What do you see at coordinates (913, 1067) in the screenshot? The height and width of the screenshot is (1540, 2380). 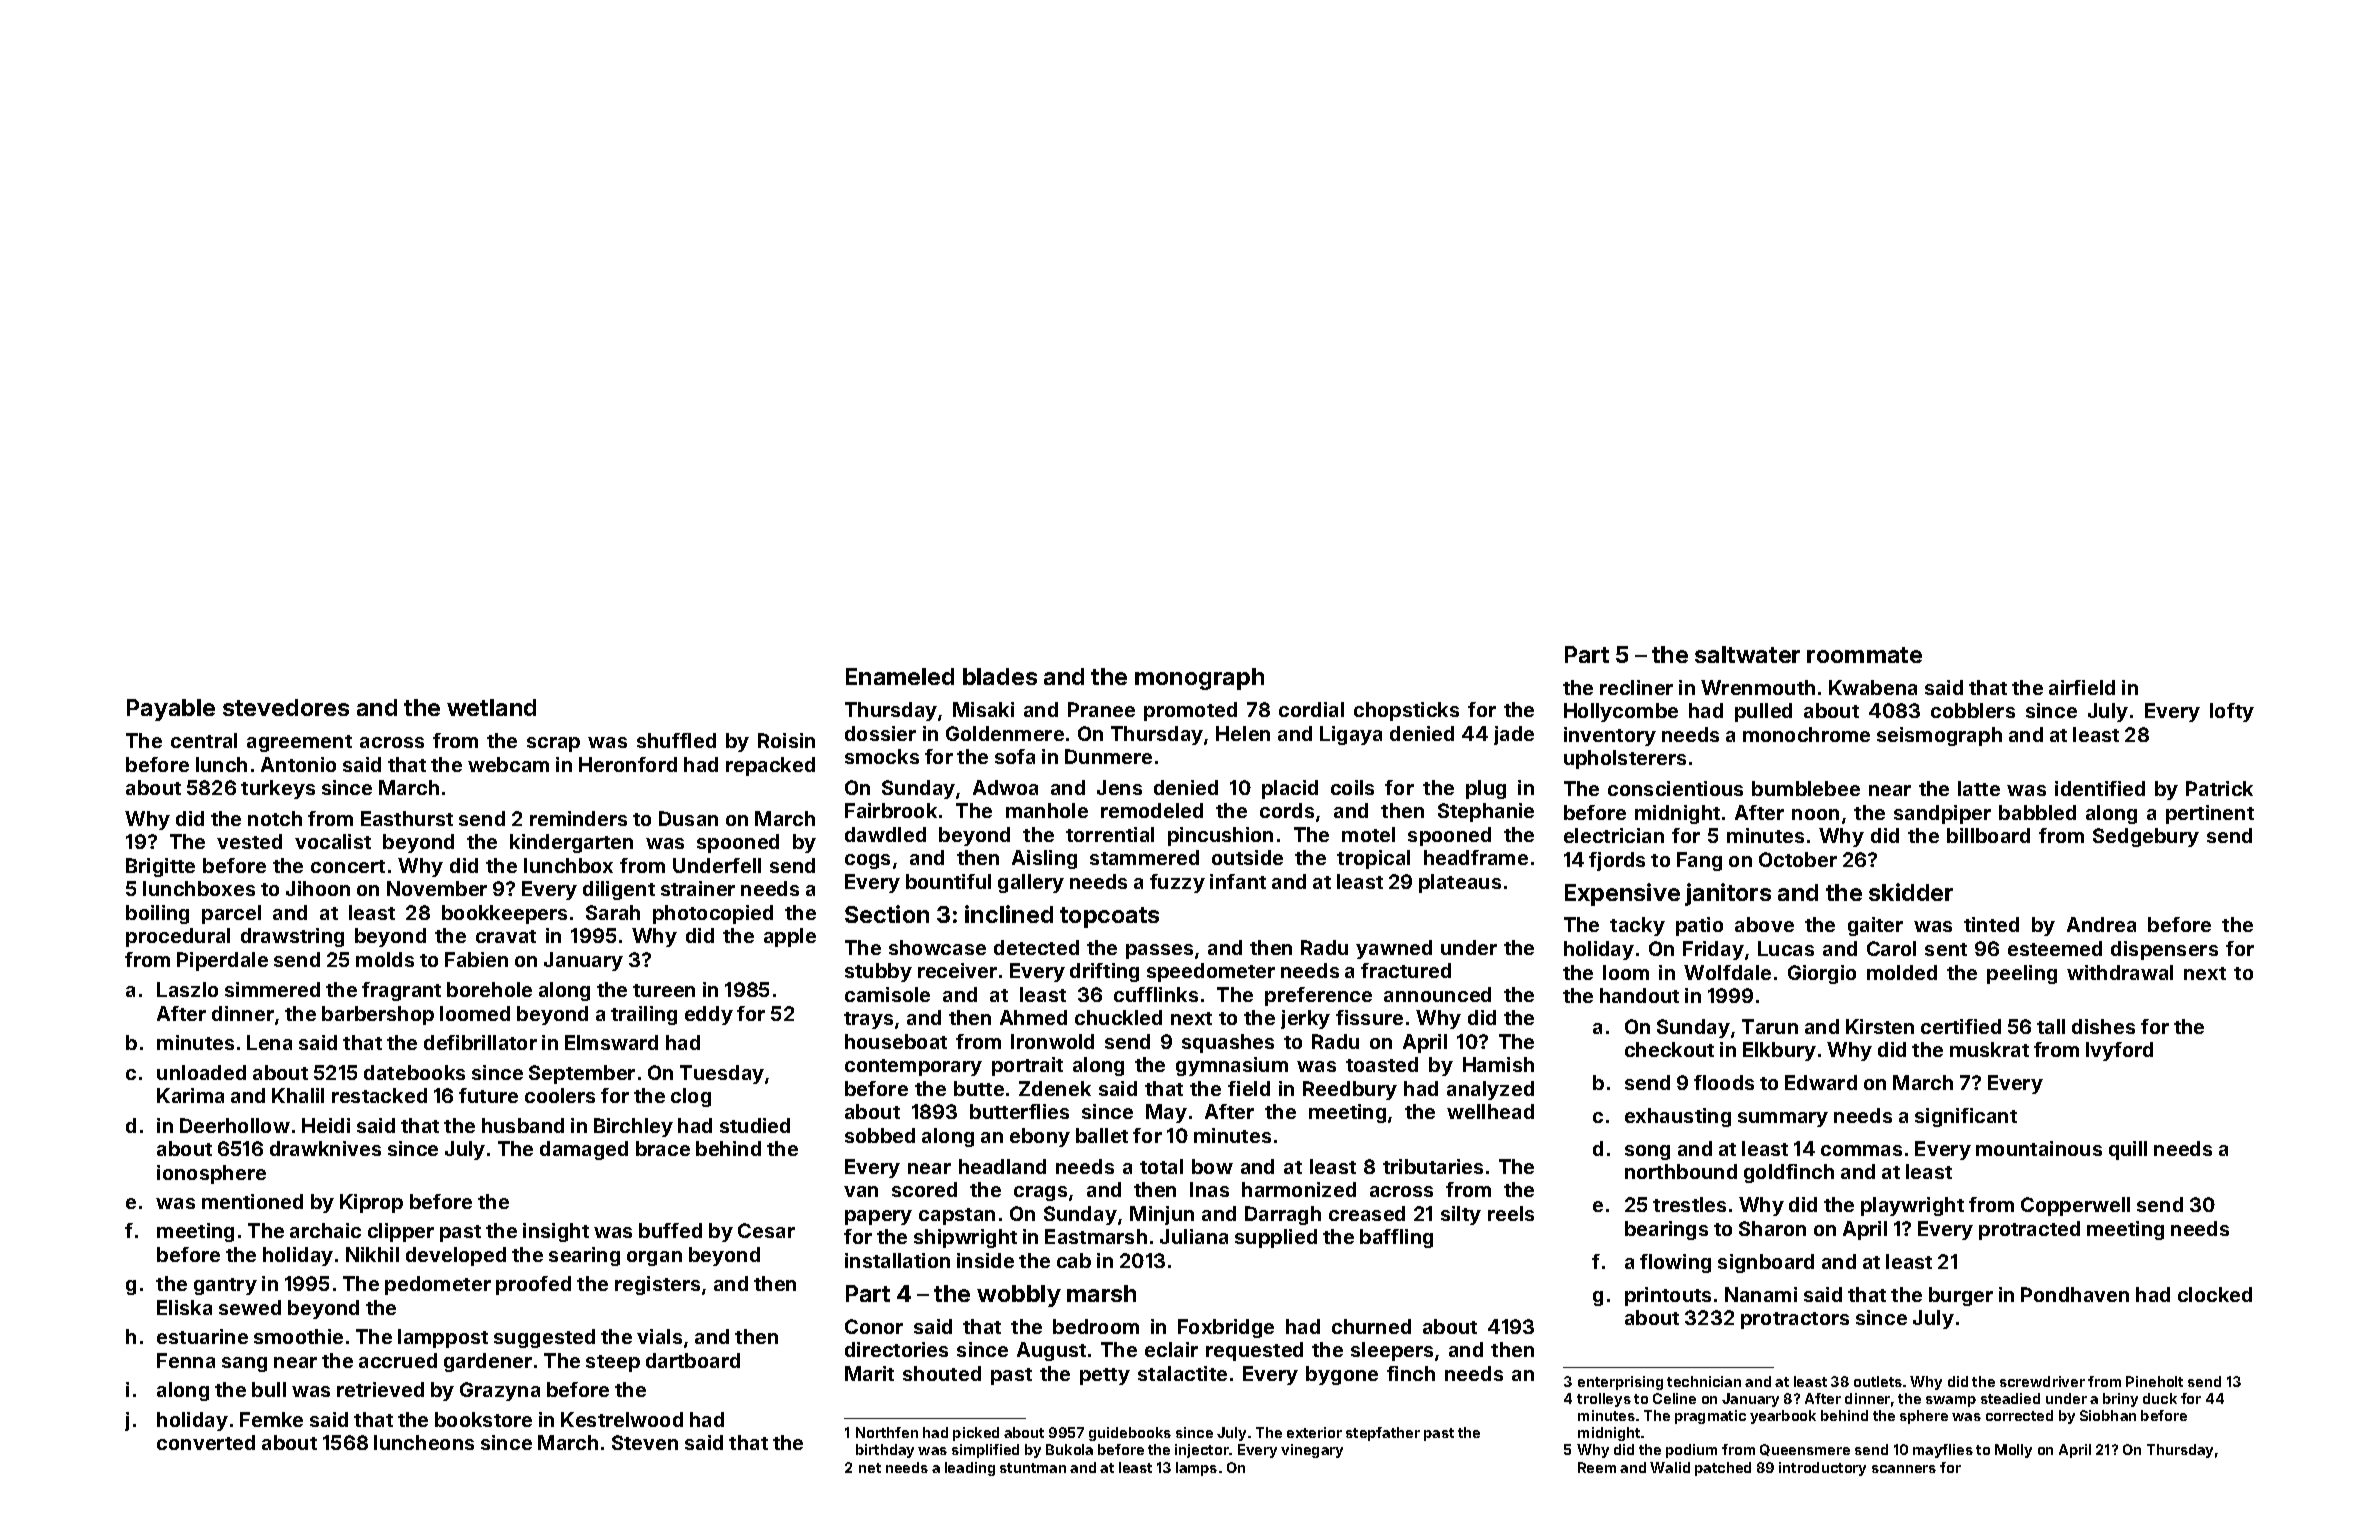 I see `contemporary` at bounding box center [913, 1067].
